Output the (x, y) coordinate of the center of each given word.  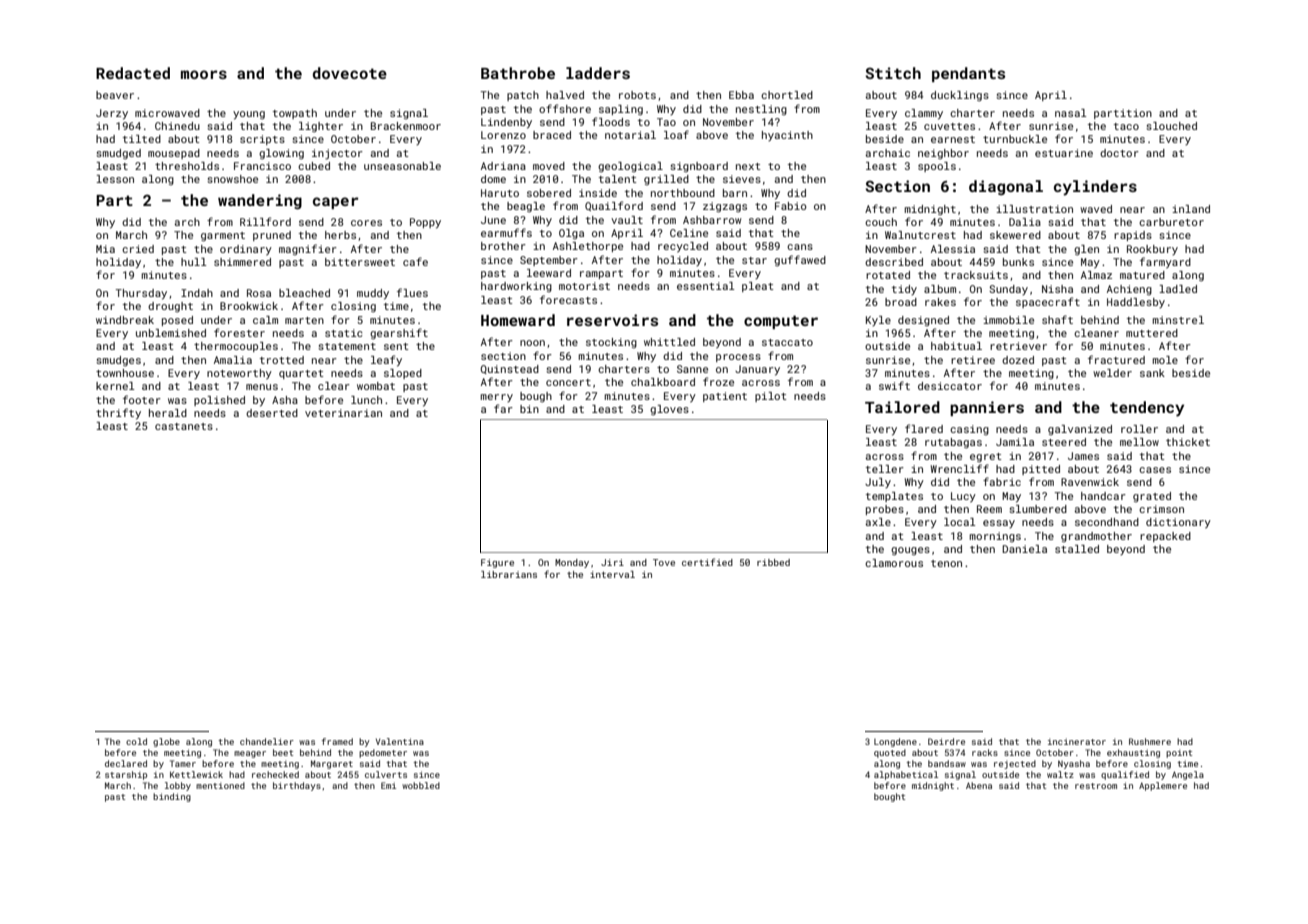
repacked (1165, 537)
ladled (1178, 289)
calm (265, 320)
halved (565, 95)
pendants (968, 74)
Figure (497, 563)
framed (337, 741)
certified (707, 562)
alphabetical (906, 775)
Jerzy (112, 114)
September (549, 261)
